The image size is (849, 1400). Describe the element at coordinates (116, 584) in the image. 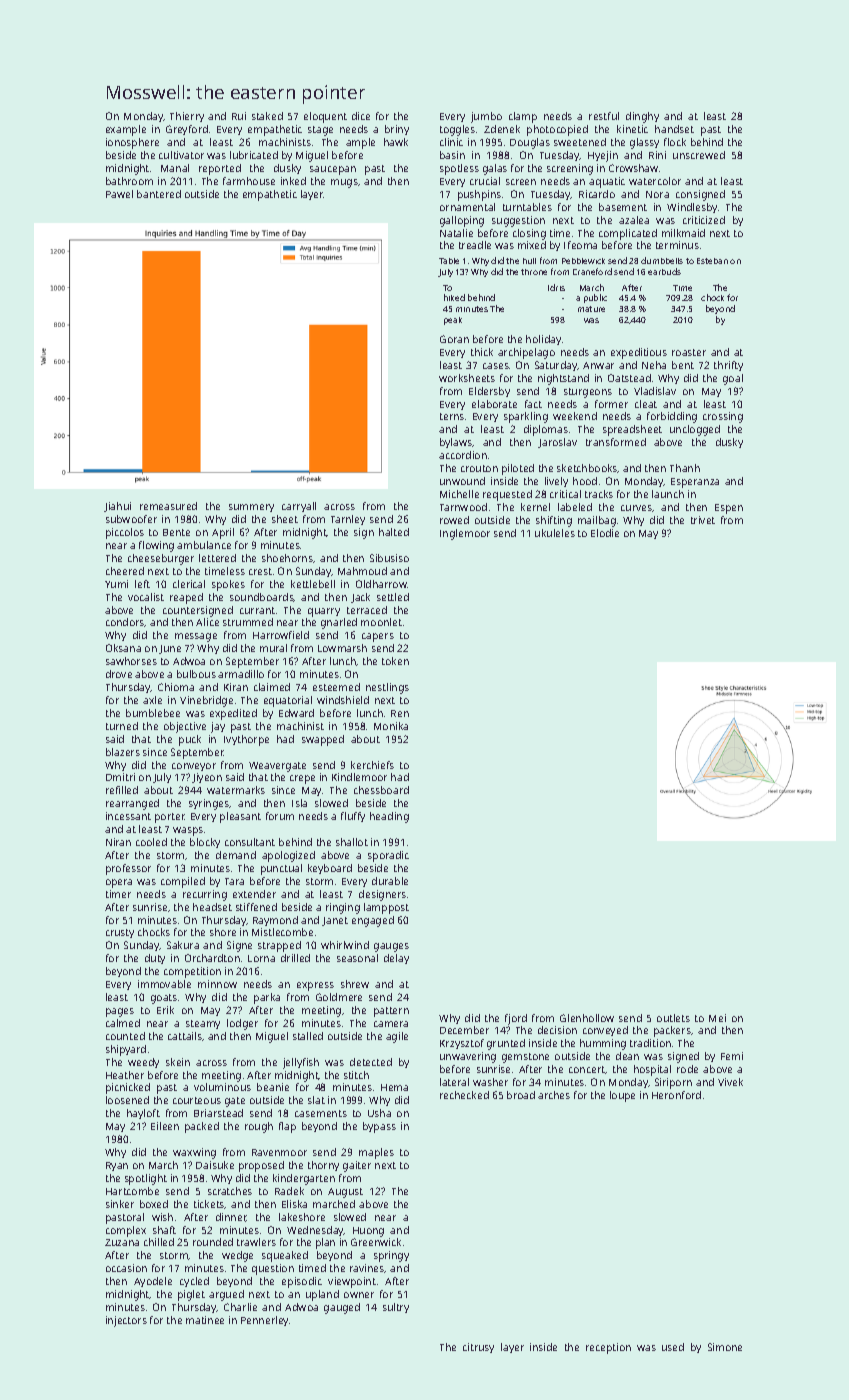

I see `Yumi` at that location.
